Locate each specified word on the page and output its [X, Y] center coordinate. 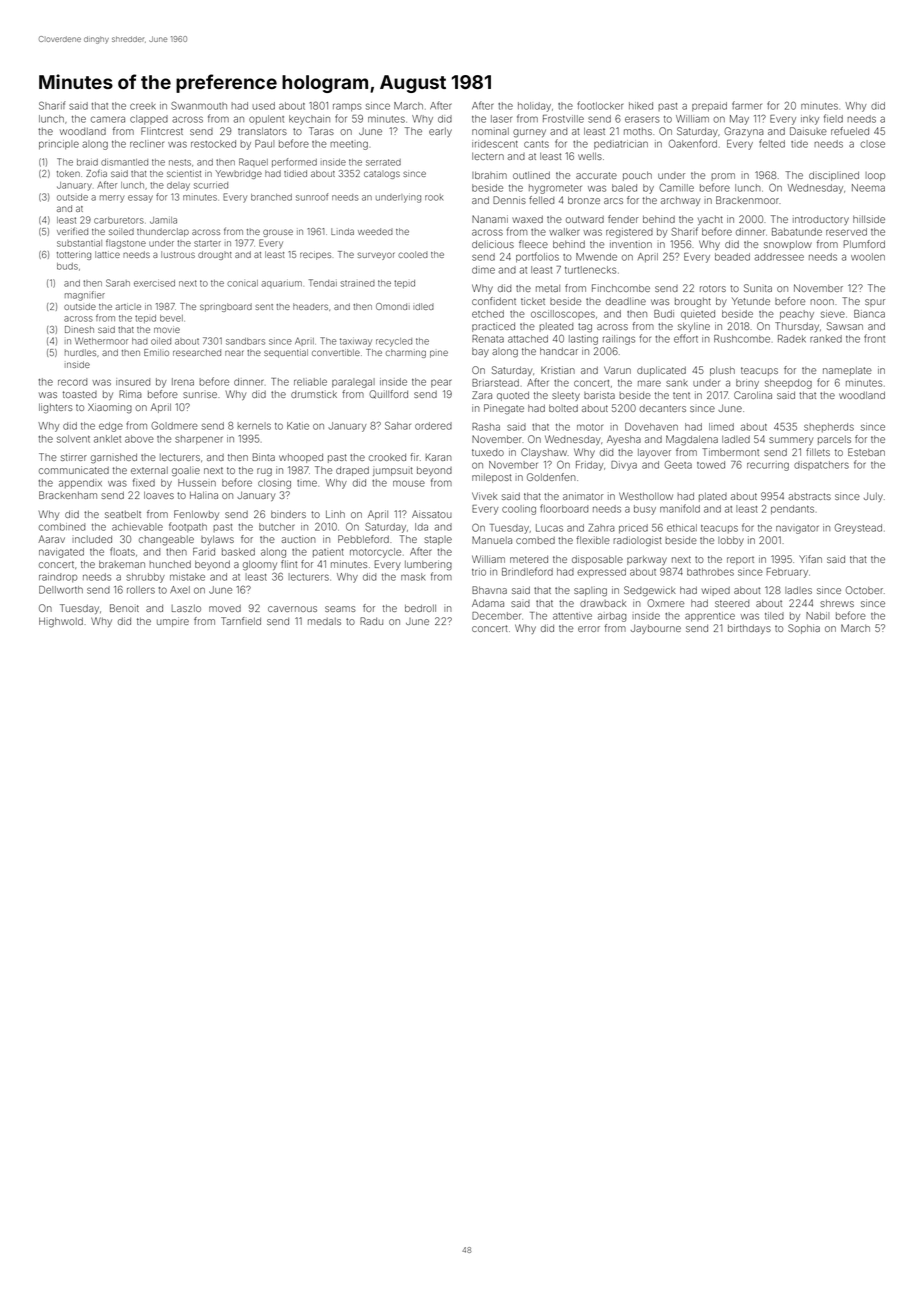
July [873, 497]
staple [438, 540]
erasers [642, 119]
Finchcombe [621, 288]
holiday [534, 107]
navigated [61, 553]
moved [225, 608]
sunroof [312, 197]
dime [483, 270]
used [264, 106]
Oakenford [693, 143]
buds [67, 266]
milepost [492, 478]
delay [178, 186]
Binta [264, 457]
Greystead [858, 528]
